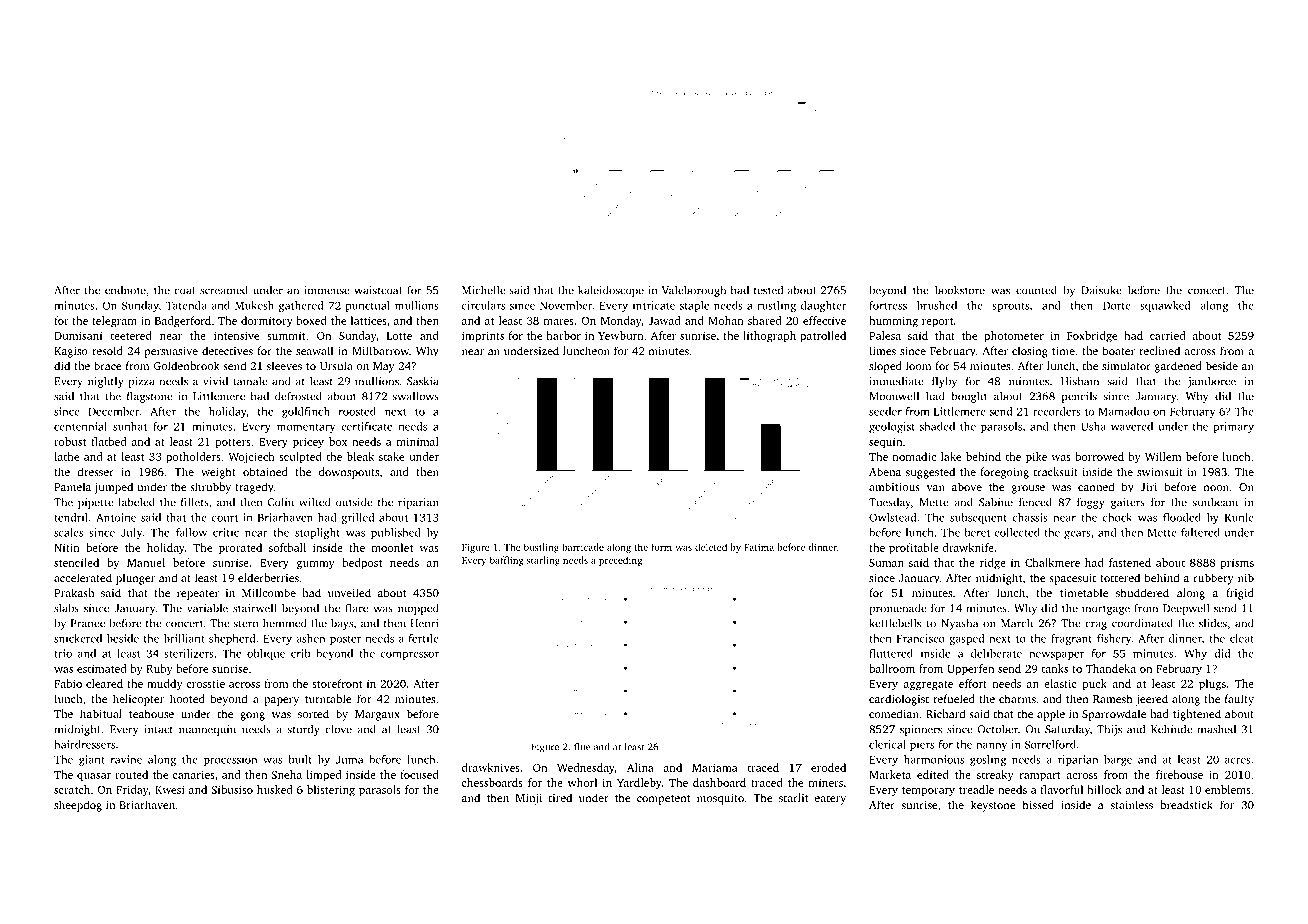 Image resolution: width=1308 pixels, height=924 pixels. What do you see at coordinates (300, 458) in the page?
I see `sculpted` at bounding box center [300, 458].
